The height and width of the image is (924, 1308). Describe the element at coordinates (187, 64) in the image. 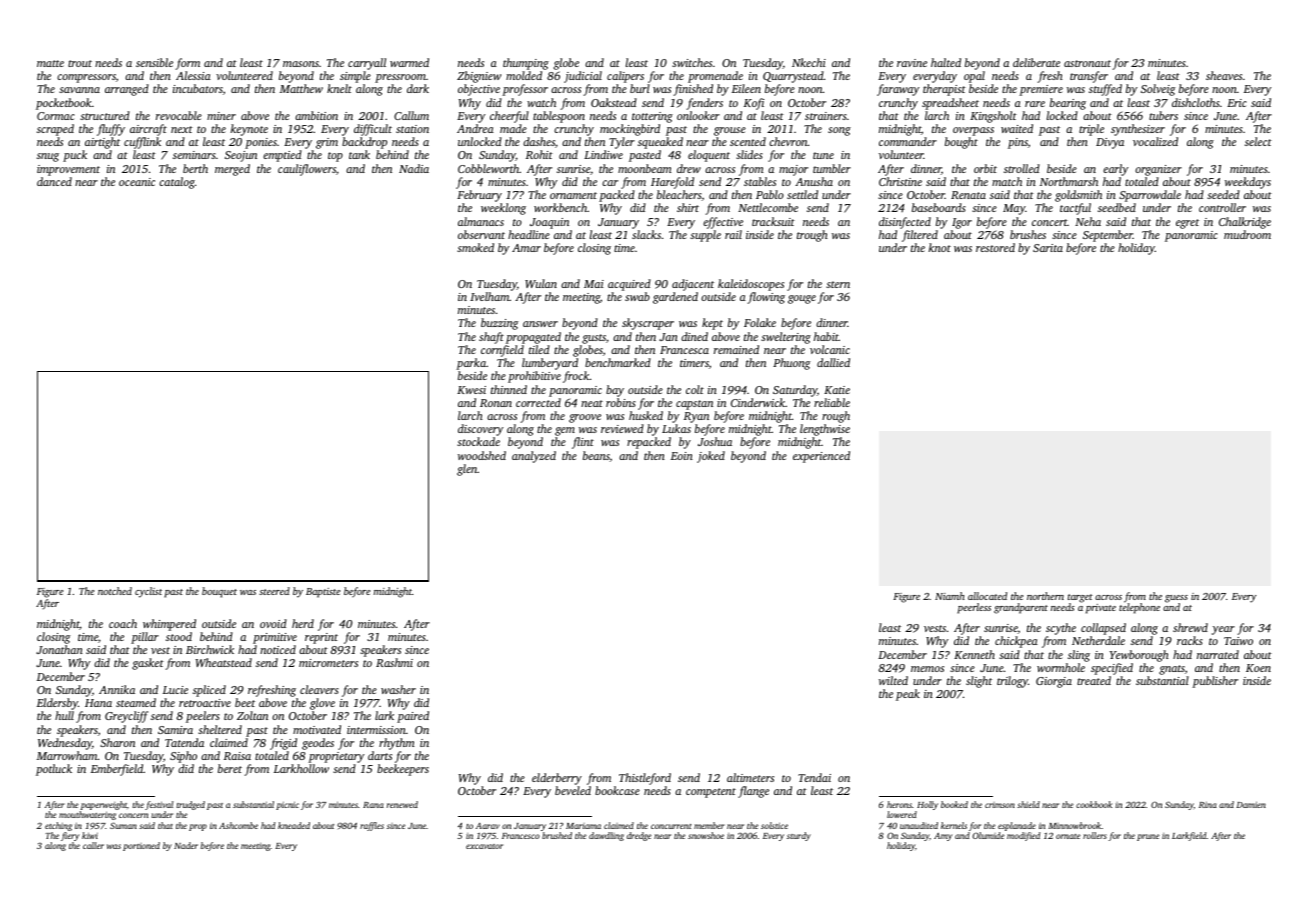

I see `form` at that location.
